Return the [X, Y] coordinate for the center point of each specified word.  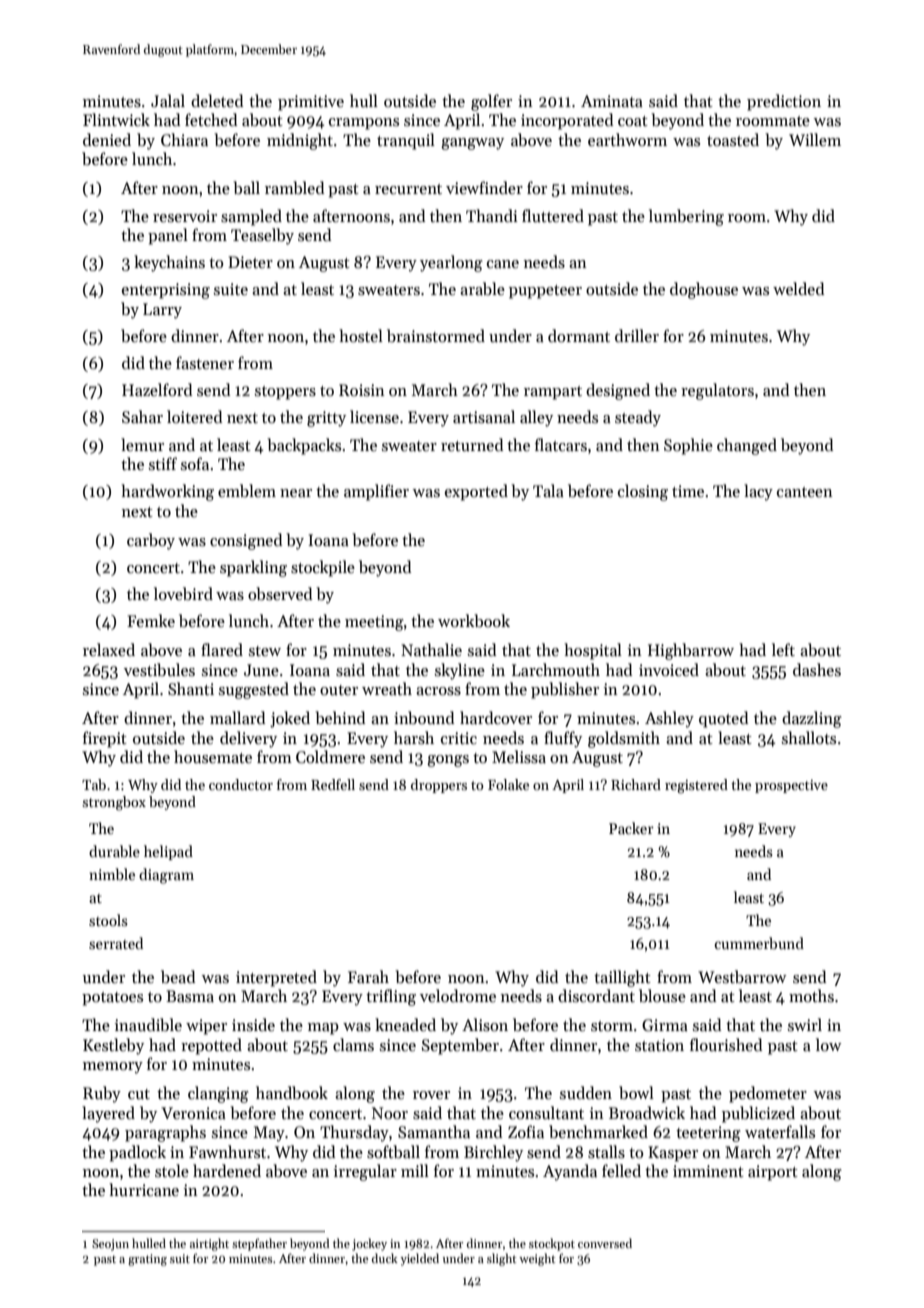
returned [472, 444]
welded [799, 288]
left [783, 649]
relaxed [109, 649]
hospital [593, 651]
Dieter [250, 262]
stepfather [259, 1244]
